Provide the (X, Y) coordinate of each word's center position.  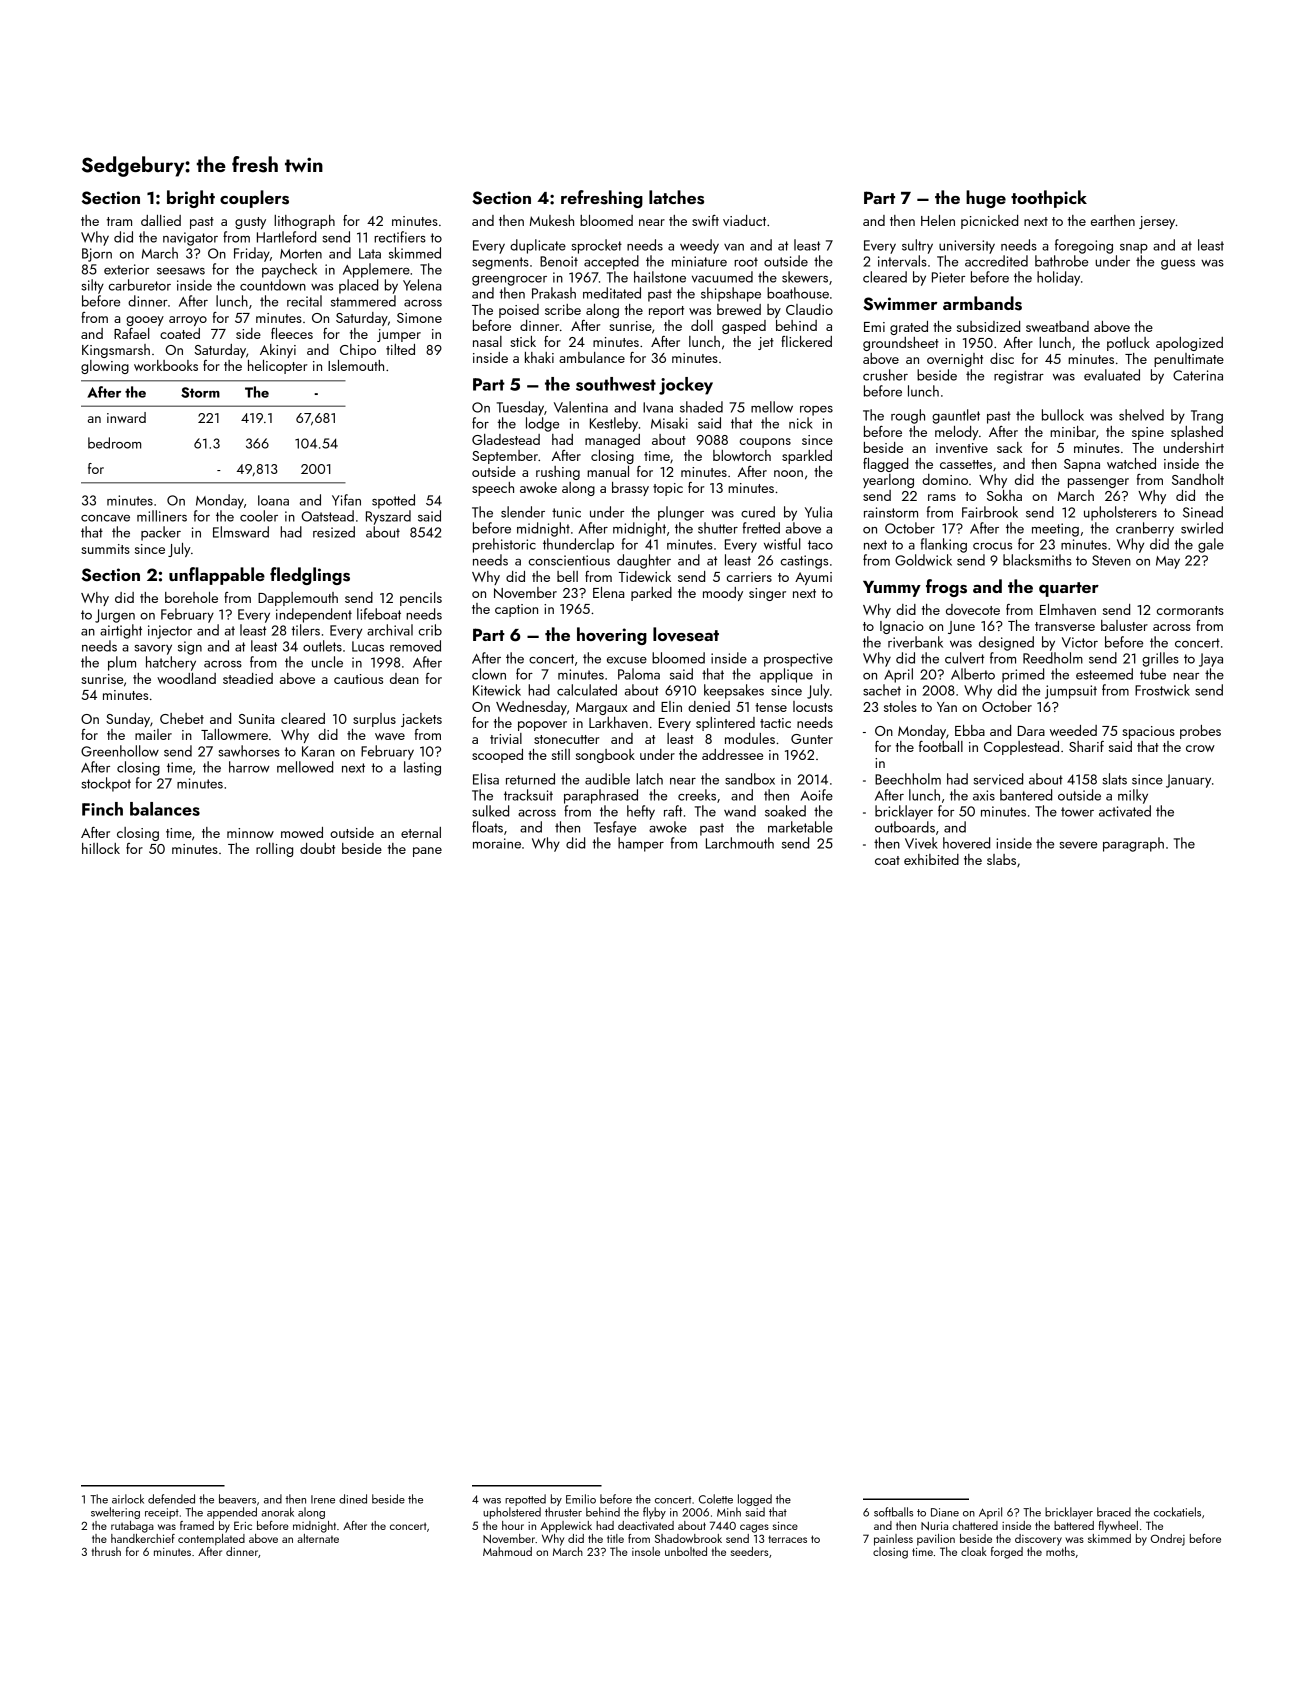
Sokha (1004, 495)
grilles (1160, 659)
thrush (106, 1551)
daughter (644, 561)
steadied (248, 678)
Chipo (358, 351)
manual (608, 471)
